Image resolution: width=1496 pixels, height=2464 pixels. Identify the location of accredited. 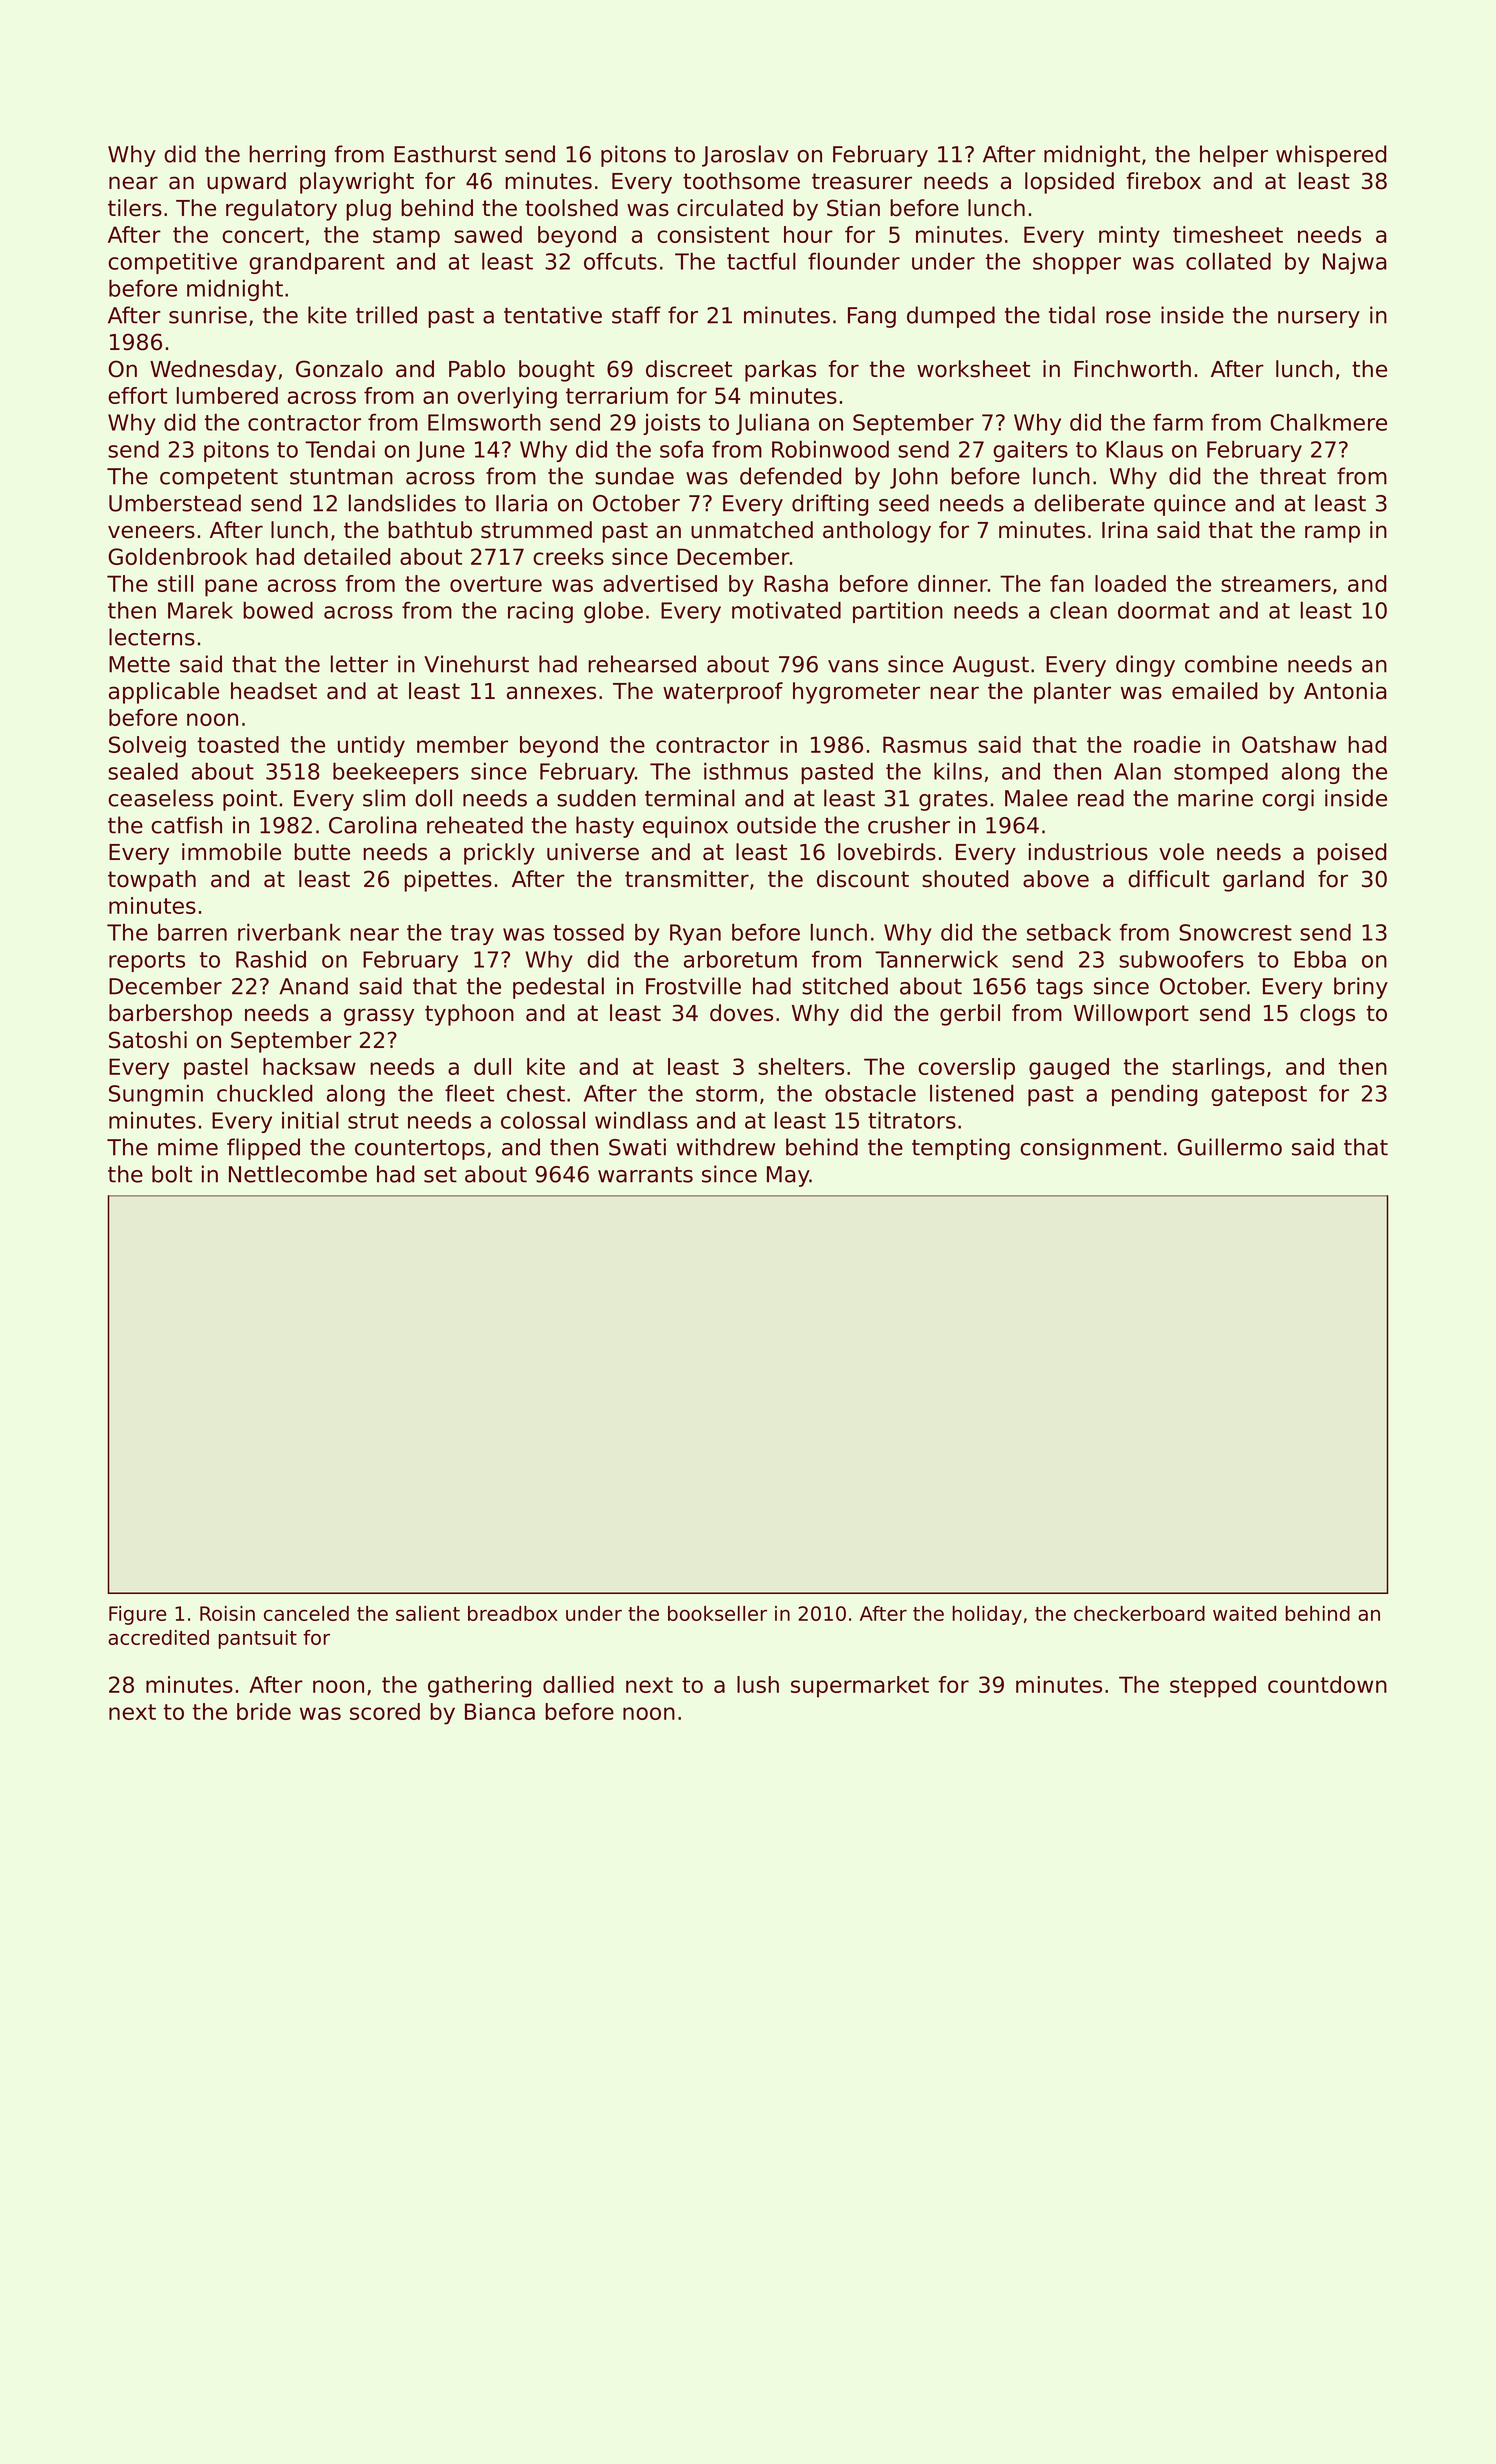
(158, 1637).
